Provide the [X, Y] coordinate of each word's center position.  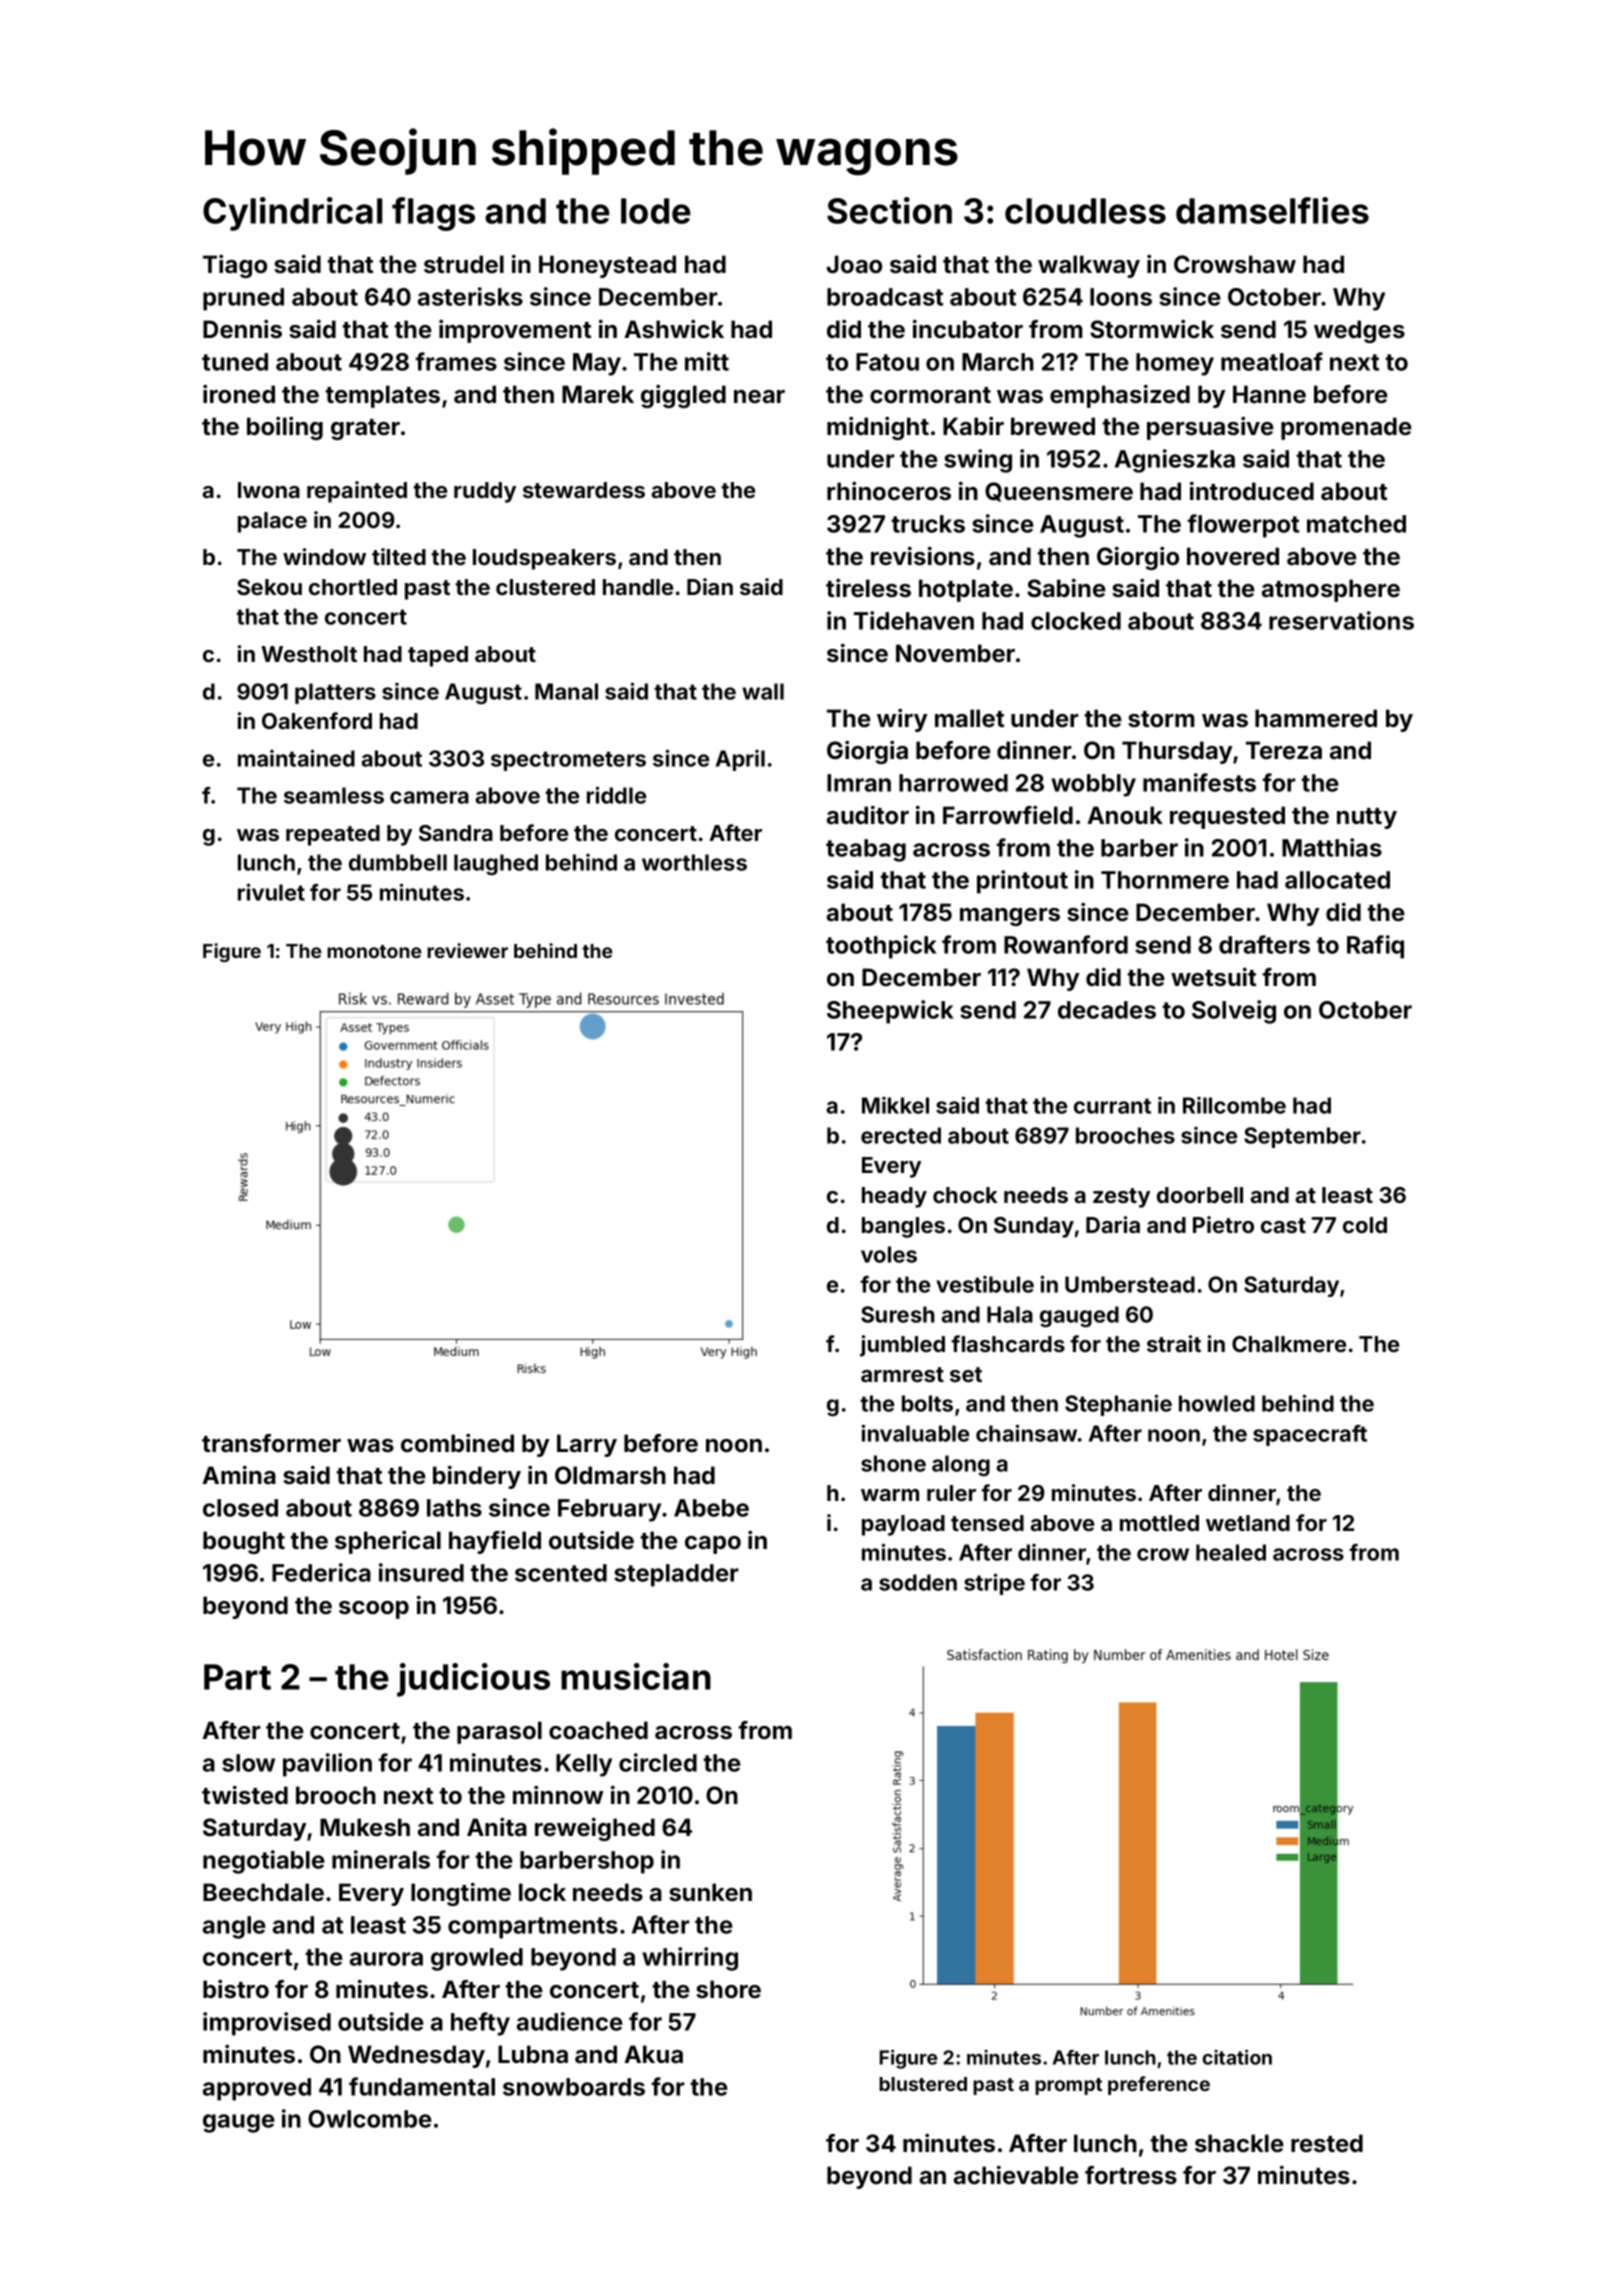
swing [978, 461]
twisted [245, 1795]
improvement [515, 331]
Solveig [1234, 1012]
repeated [333, 835]
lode [656, 211]
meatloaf [1272, 361]
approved [257, 2089]
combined [457, 1443]
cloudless [1085, 211]
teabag [866, 850]
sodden [918, 1582]
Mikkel [895, 1105]
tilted [399, 556]
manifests [1199, 782]
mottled [1159, 1523]
